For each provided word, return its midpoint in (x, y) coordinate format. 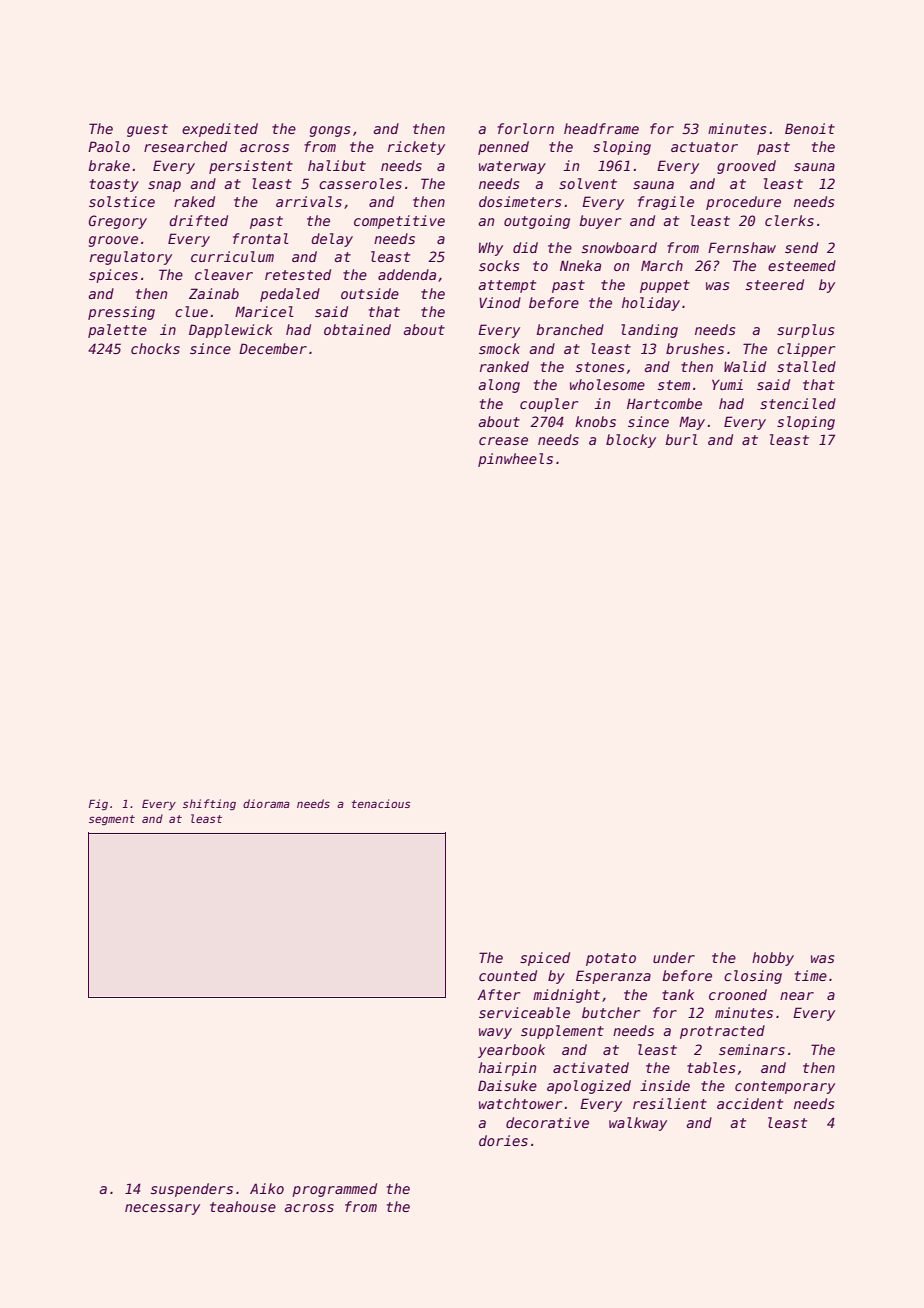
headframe (601, 128)
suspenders (192, 1190)
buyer (600, 222)
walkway (638, 1124)
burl (681, 439)
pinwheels (515, 460)
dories (503, 1140)
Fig (98, 805)
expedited (220, 130)
